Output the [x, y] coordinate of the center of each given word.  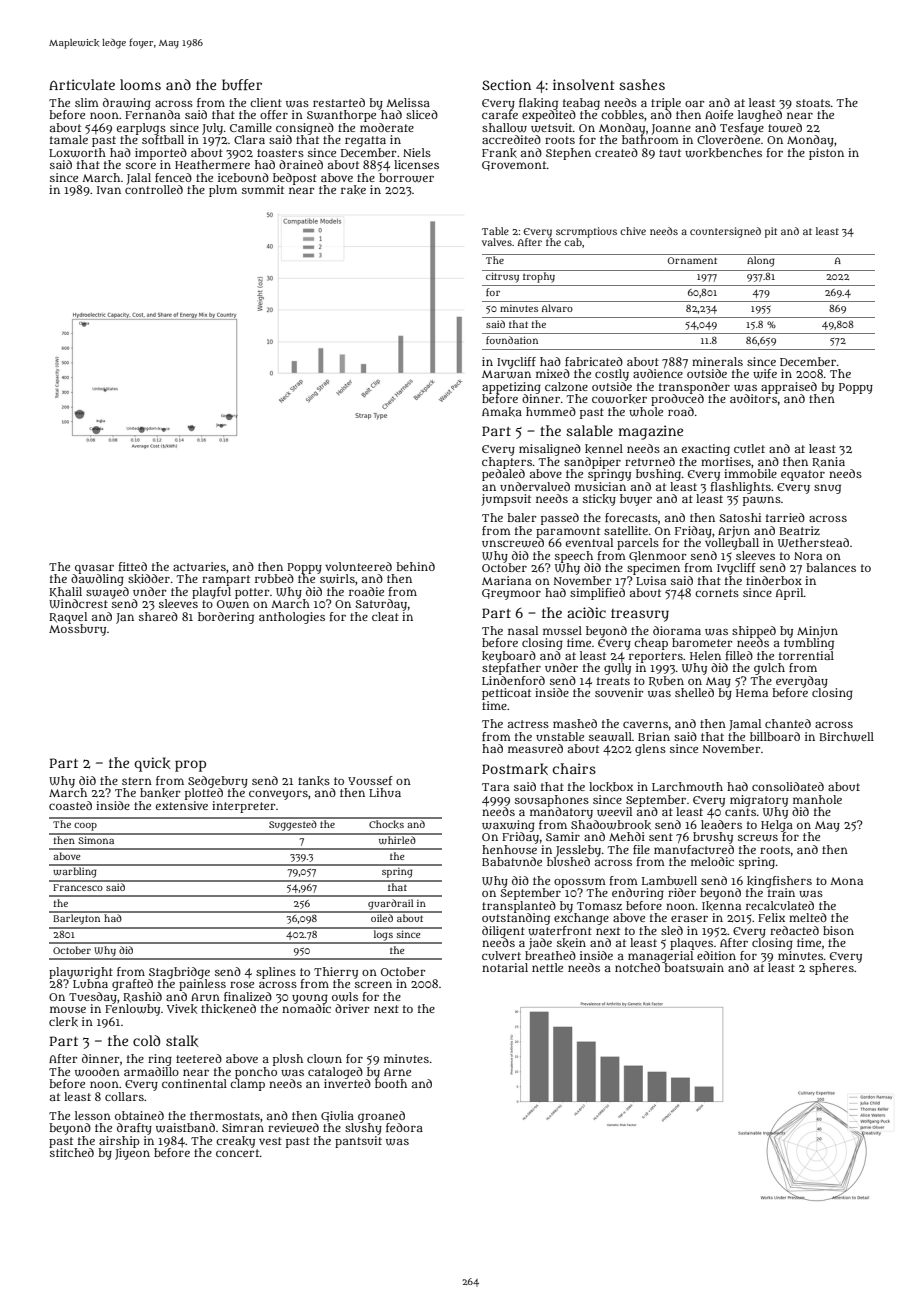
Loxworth [77, 153]
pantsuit [358, 1142]
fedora [404, 1127]
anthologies [292, 618]
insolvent [583, 84]
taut [670, 153]
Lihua [385, 792]
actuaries [199, 566]
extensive [182, 805]
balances [831, 567]
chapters [507, 463]
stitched [72, 1152]
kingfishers [779, 882]
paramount [568, 532]
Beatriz [799, 530]
